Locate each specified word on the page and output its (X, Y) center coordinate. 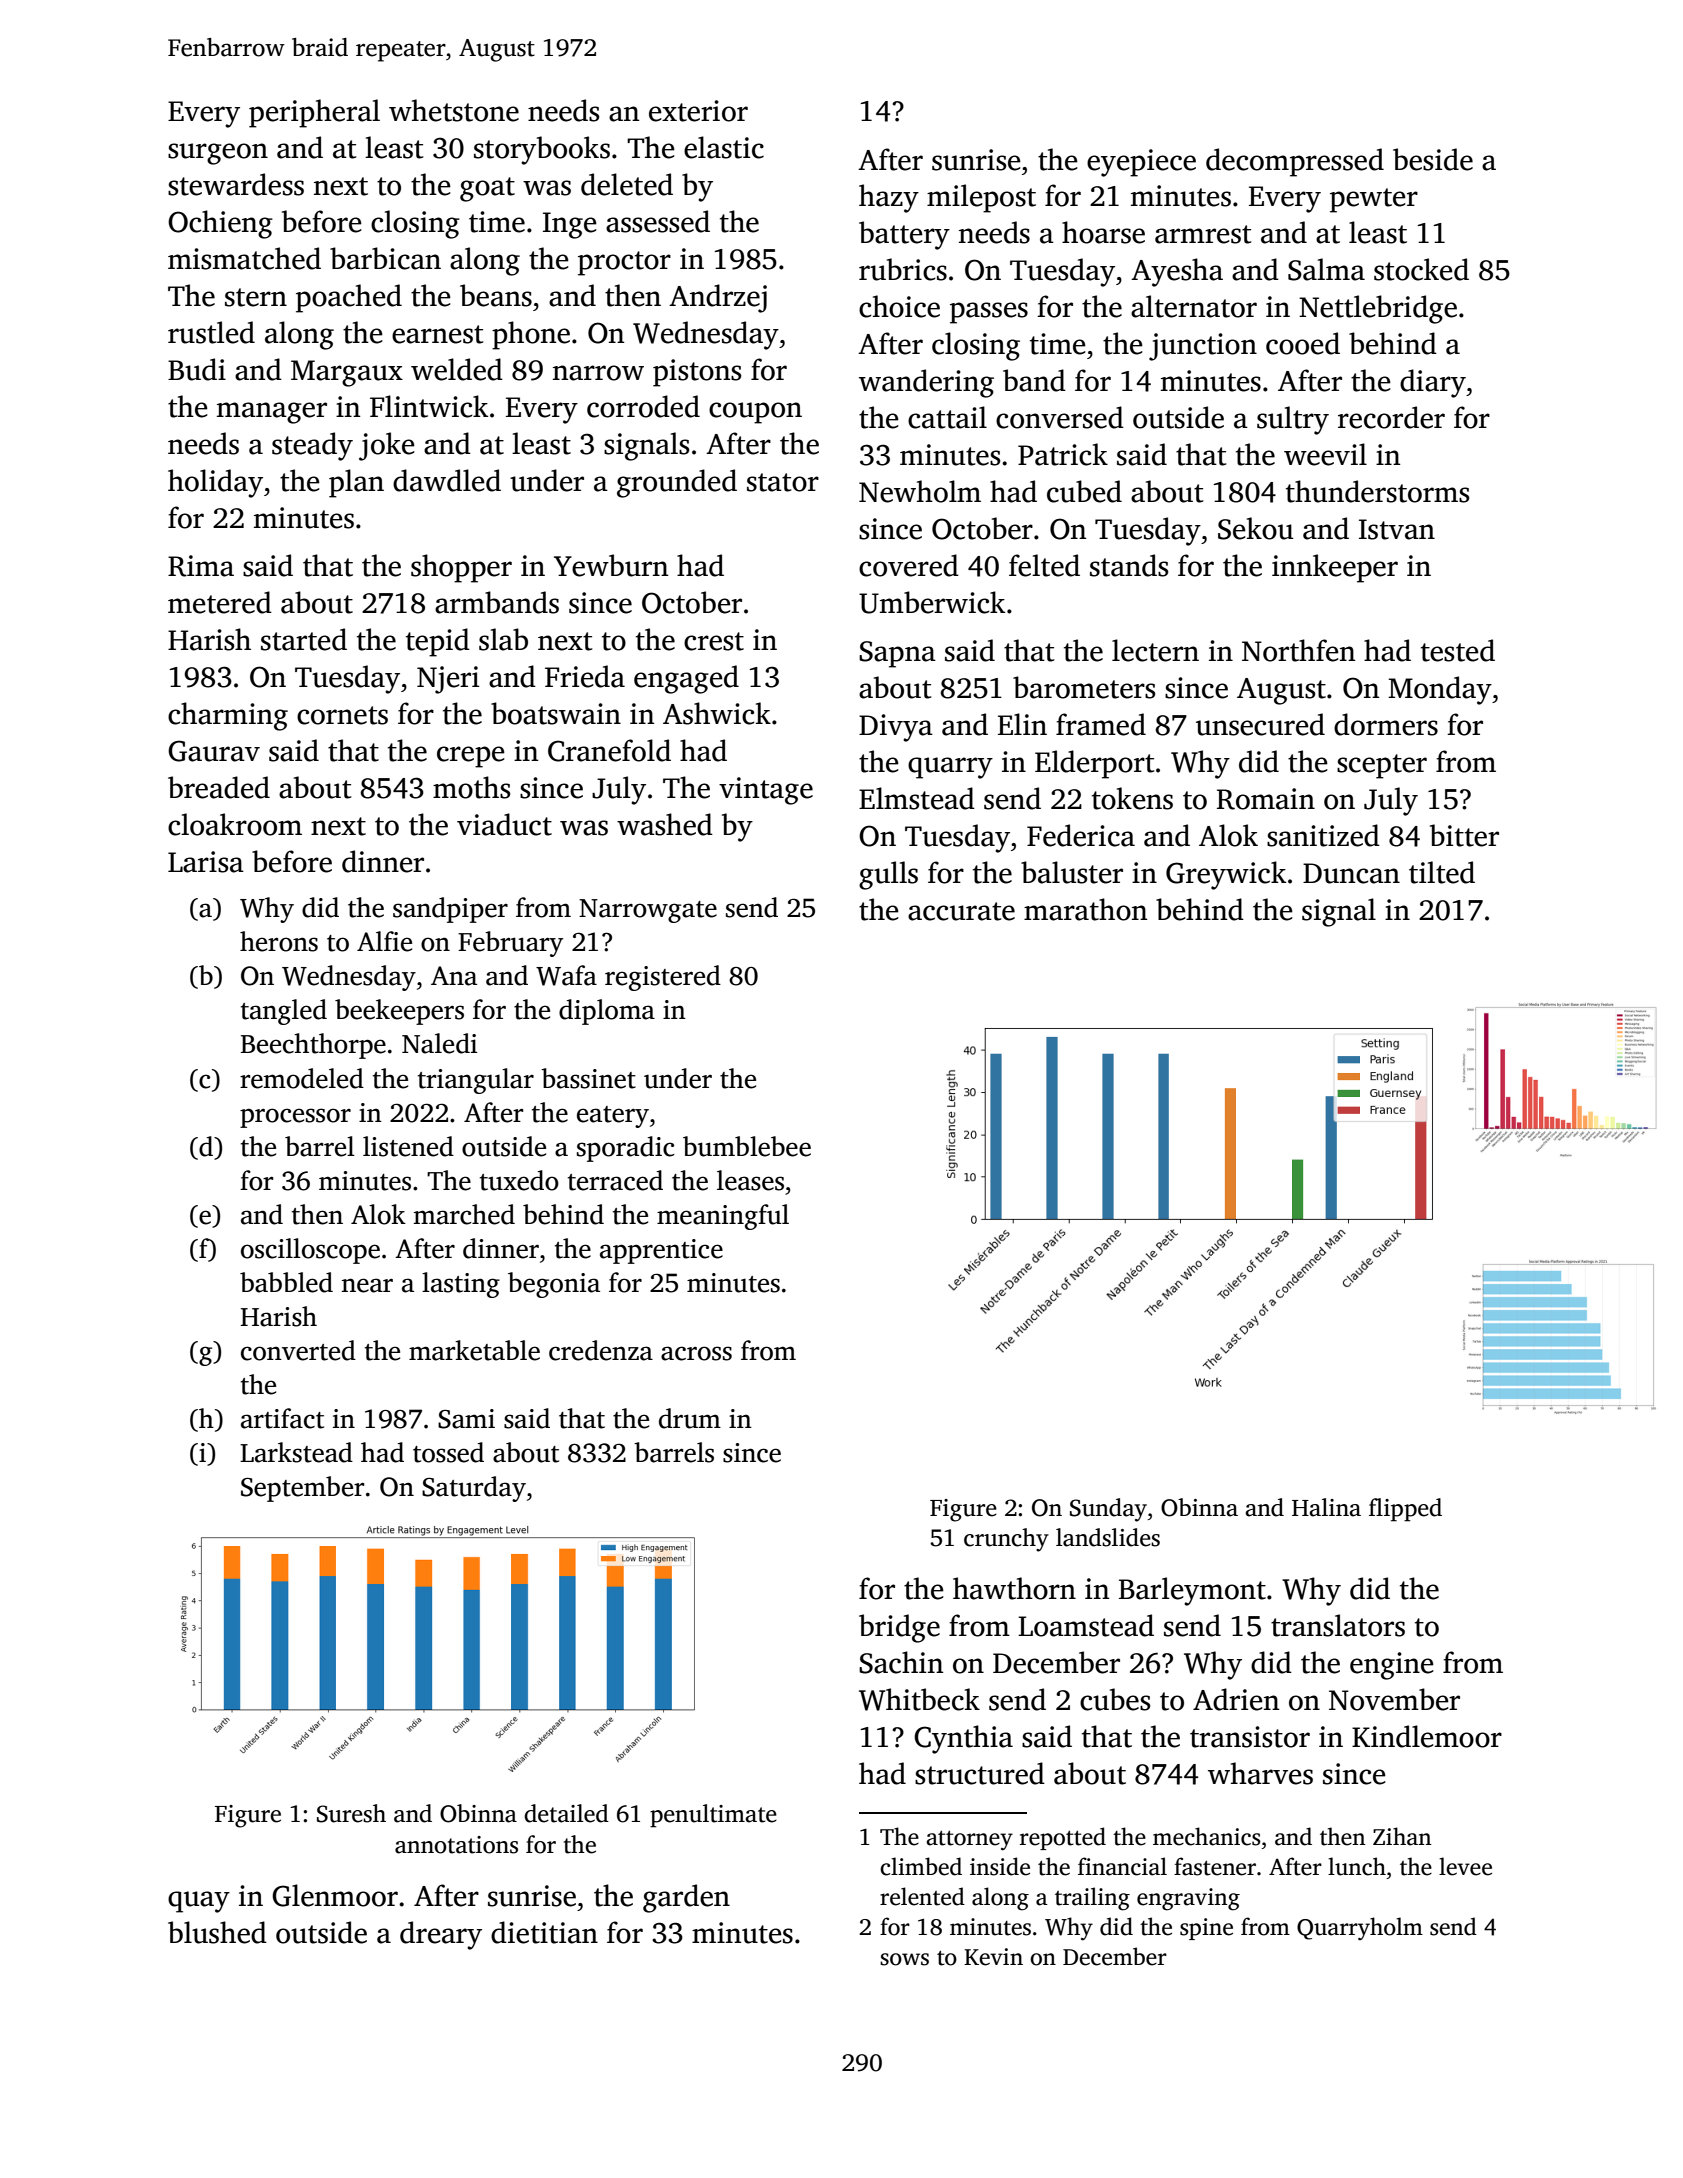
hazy (889, 198)
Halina (1326, 1507)
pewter (1374, 200)
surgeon (218, 154)
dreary (441, 1935)
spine (1206, 1929)
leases (750, 1180)
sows (904, 1959)
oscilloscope (310, 1251)
